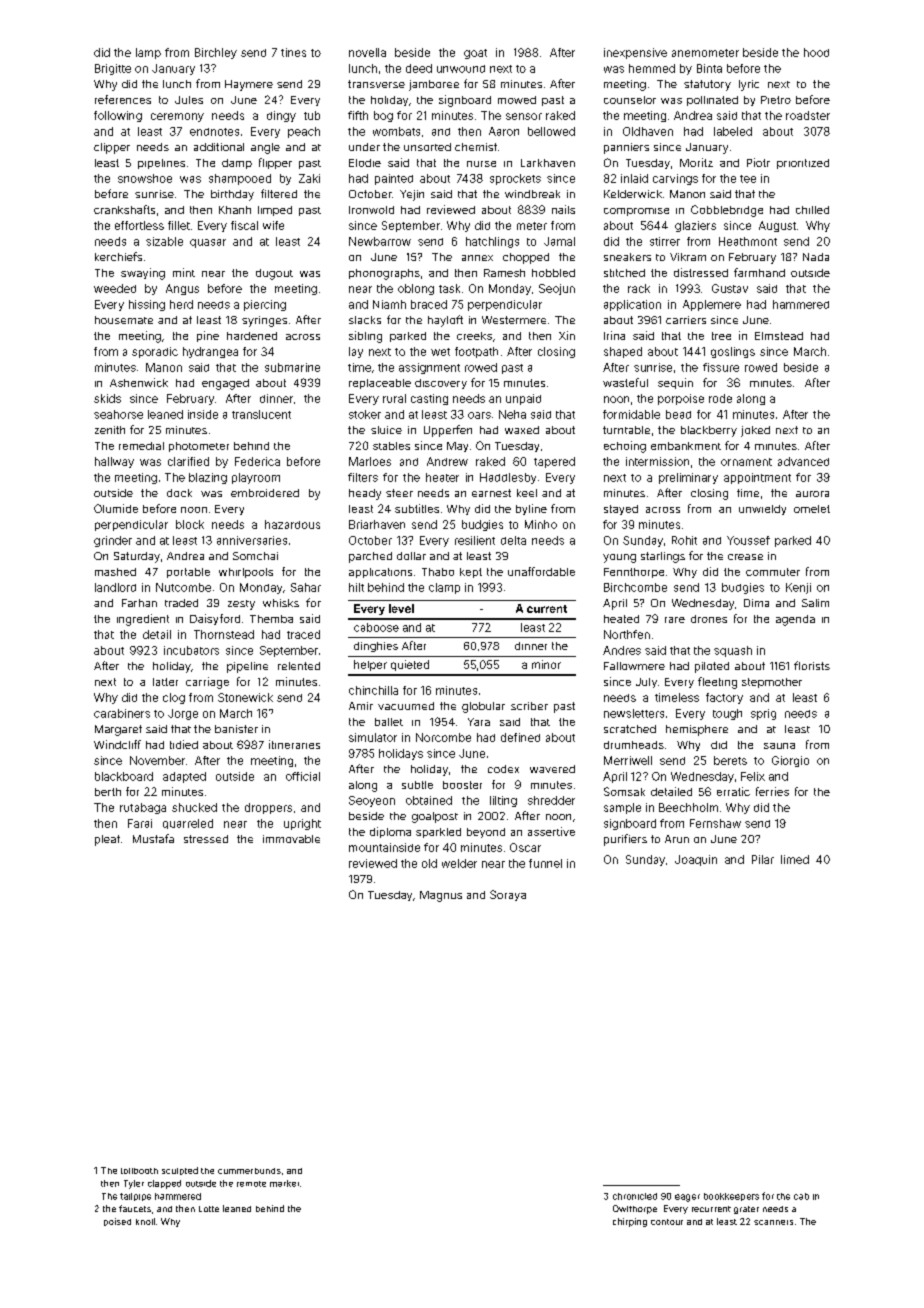  Describe the element at coordinates (117, 1222) in the document. I see `poised` at that location.
